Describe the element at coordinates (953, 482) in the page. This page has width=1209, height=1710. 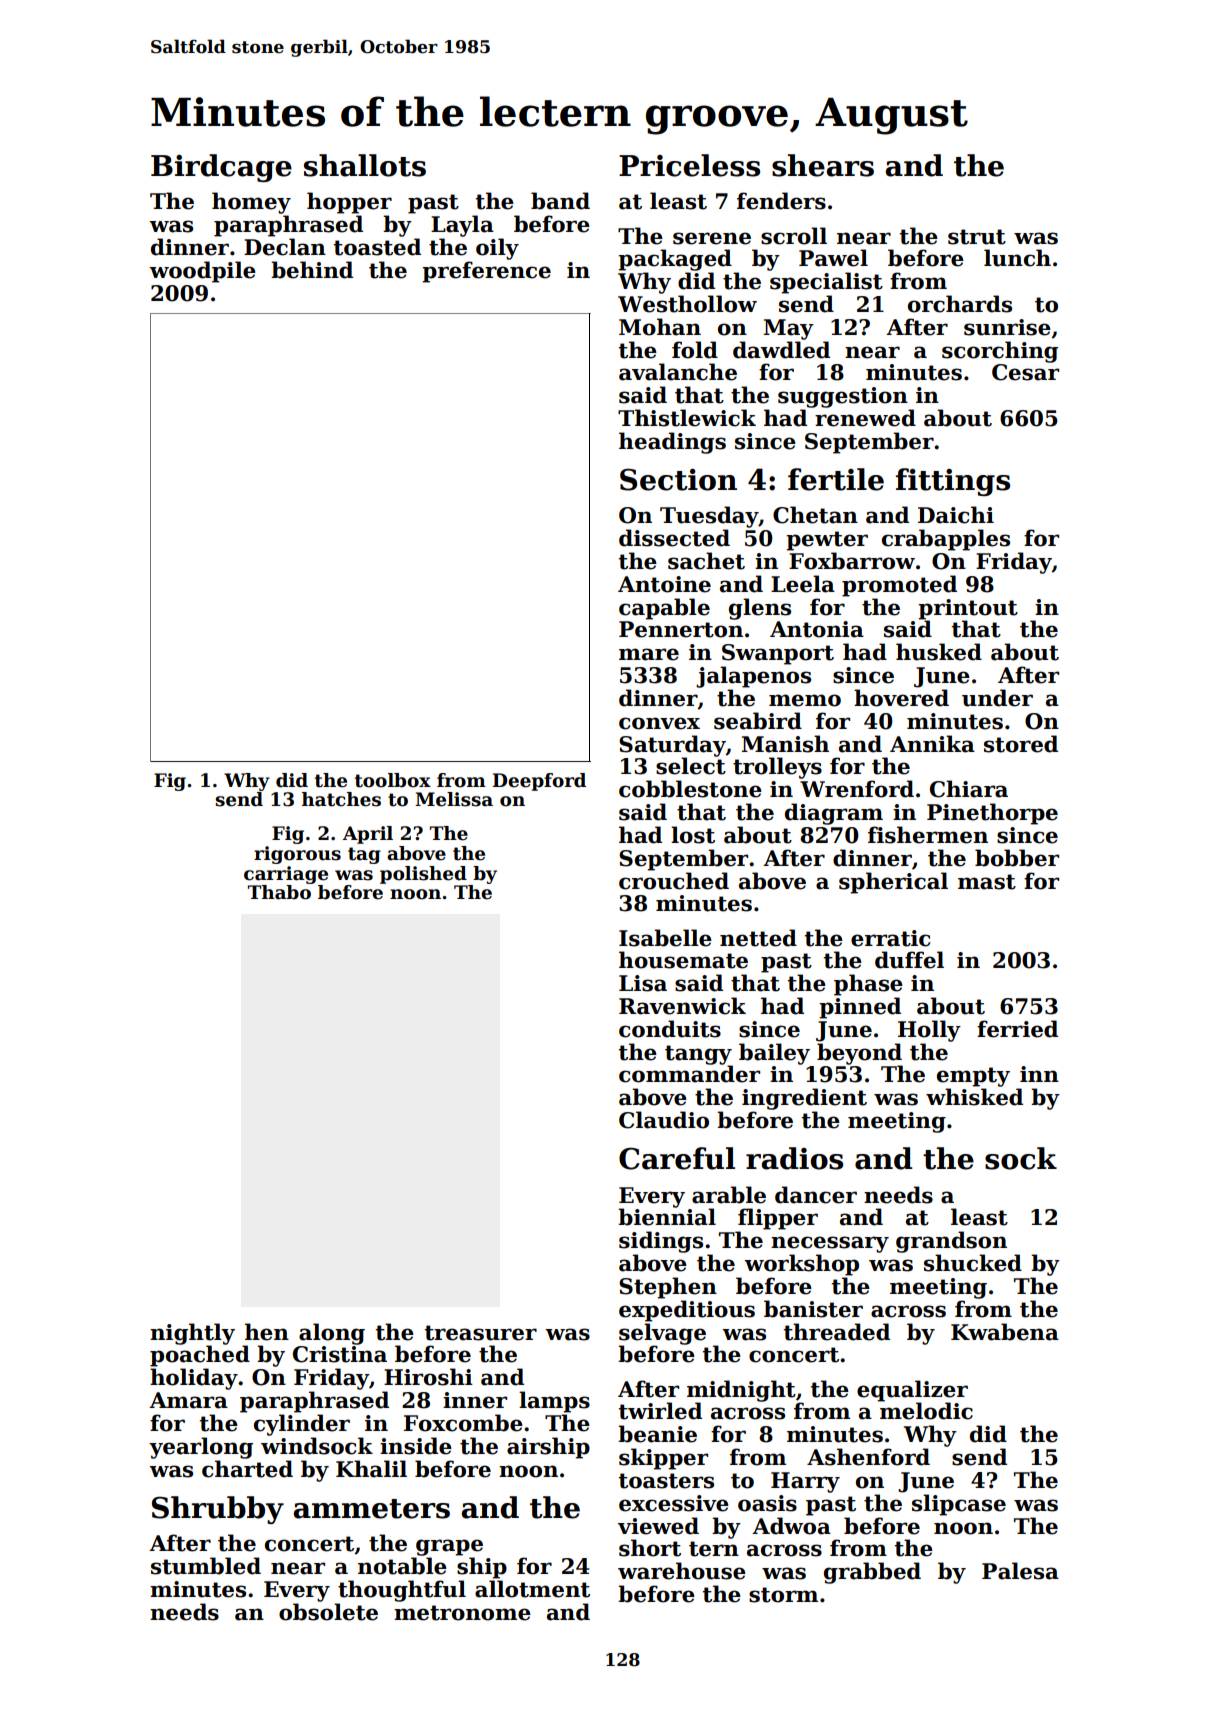
I see `fittings` at that location.
